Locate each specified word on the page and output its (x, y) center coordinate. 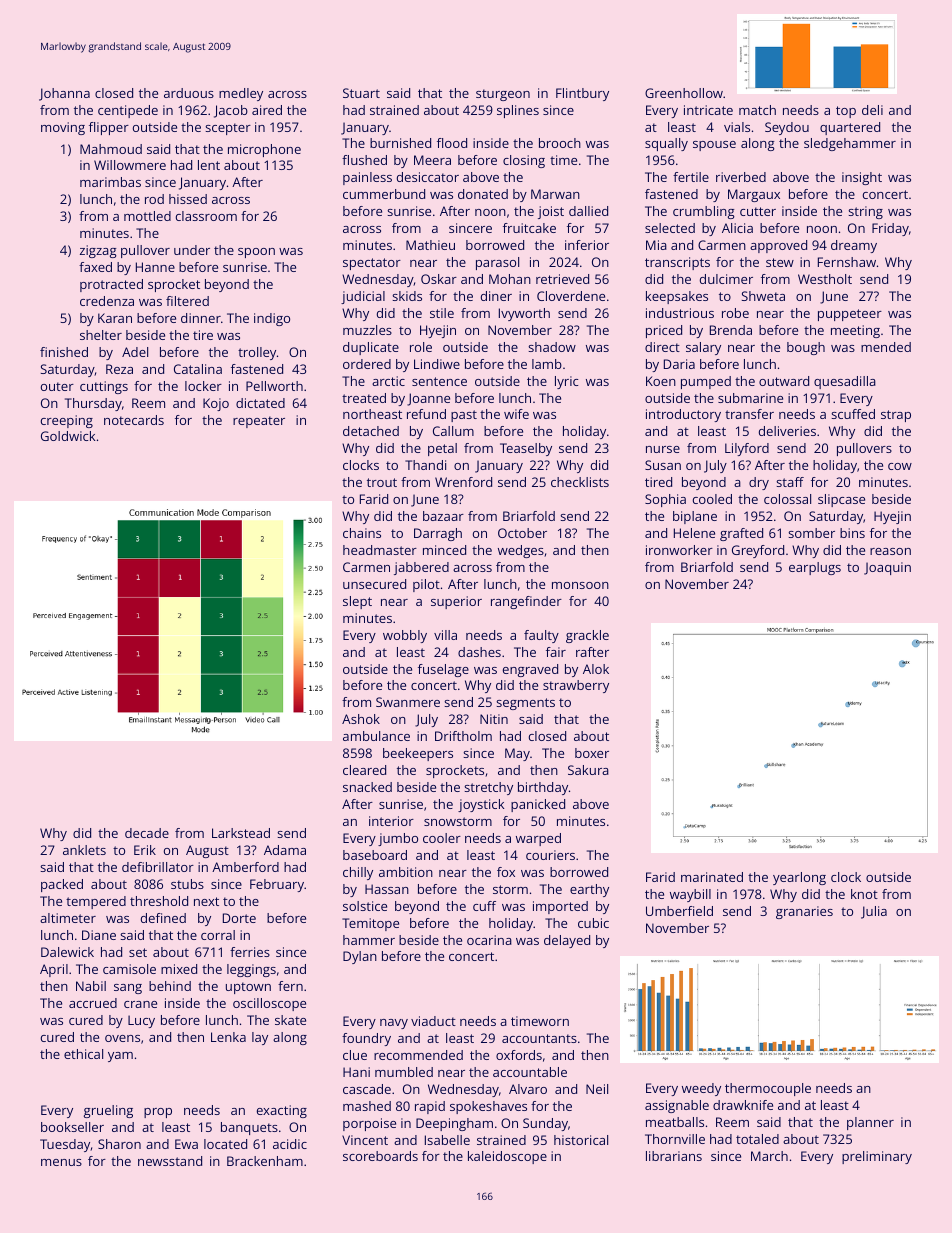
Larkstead (241, 833)
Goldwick (68, 436)
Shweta (763, 296)
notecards (134, 420)
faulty (541, 636)
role (421, 347)
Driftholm (463, 736)
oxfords (519, 1055)
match (757, 110)
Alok (596, 669)
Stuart (361, 93)
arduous (189, 93)
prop (158, 1113)
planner (870, 1123)
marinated (712, 877)
